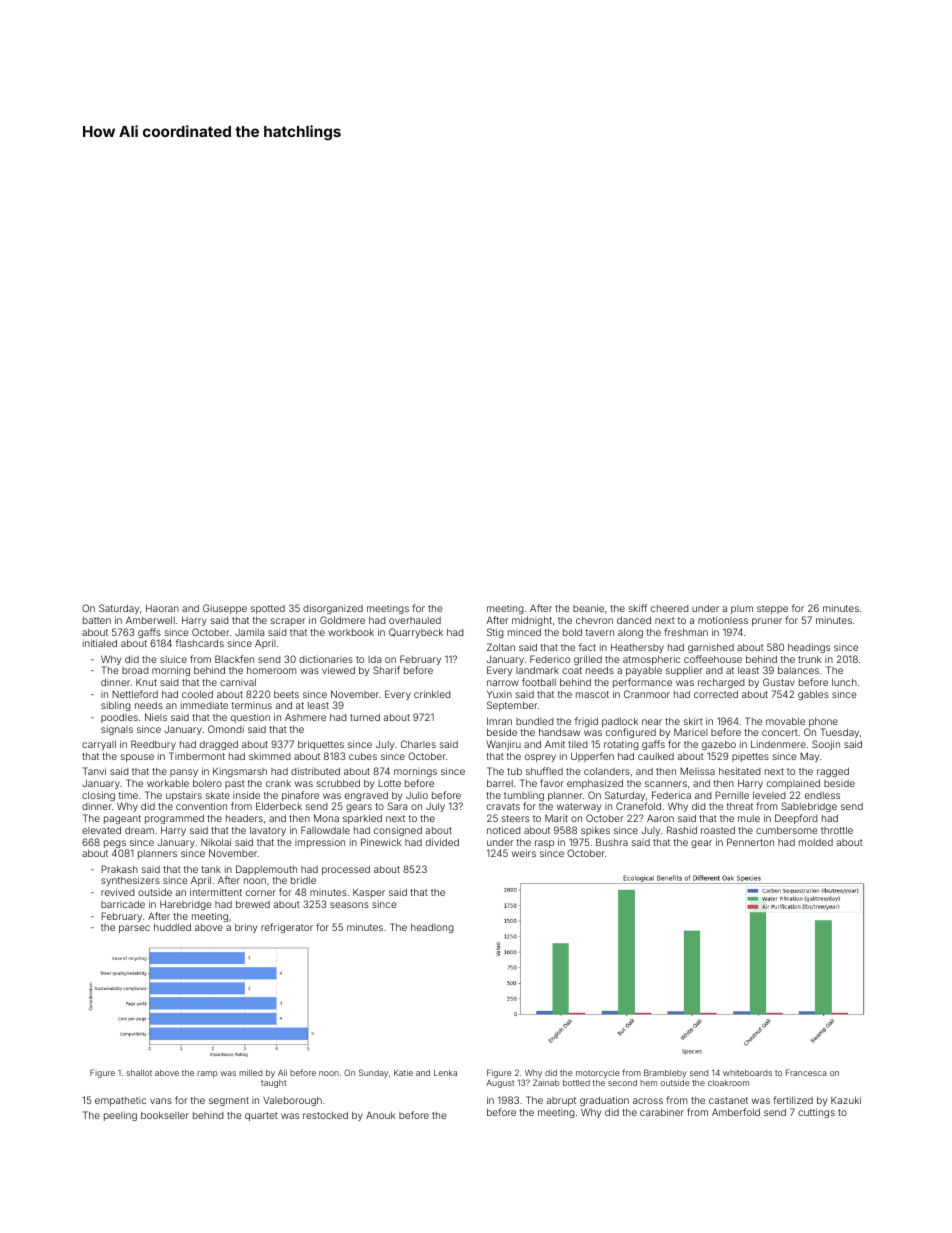 Image resolution: width=952 pixels, height=1233 pixels. Describe the element at coordinates (99, 745) in the screenshot. I see `carryall` at that location.
